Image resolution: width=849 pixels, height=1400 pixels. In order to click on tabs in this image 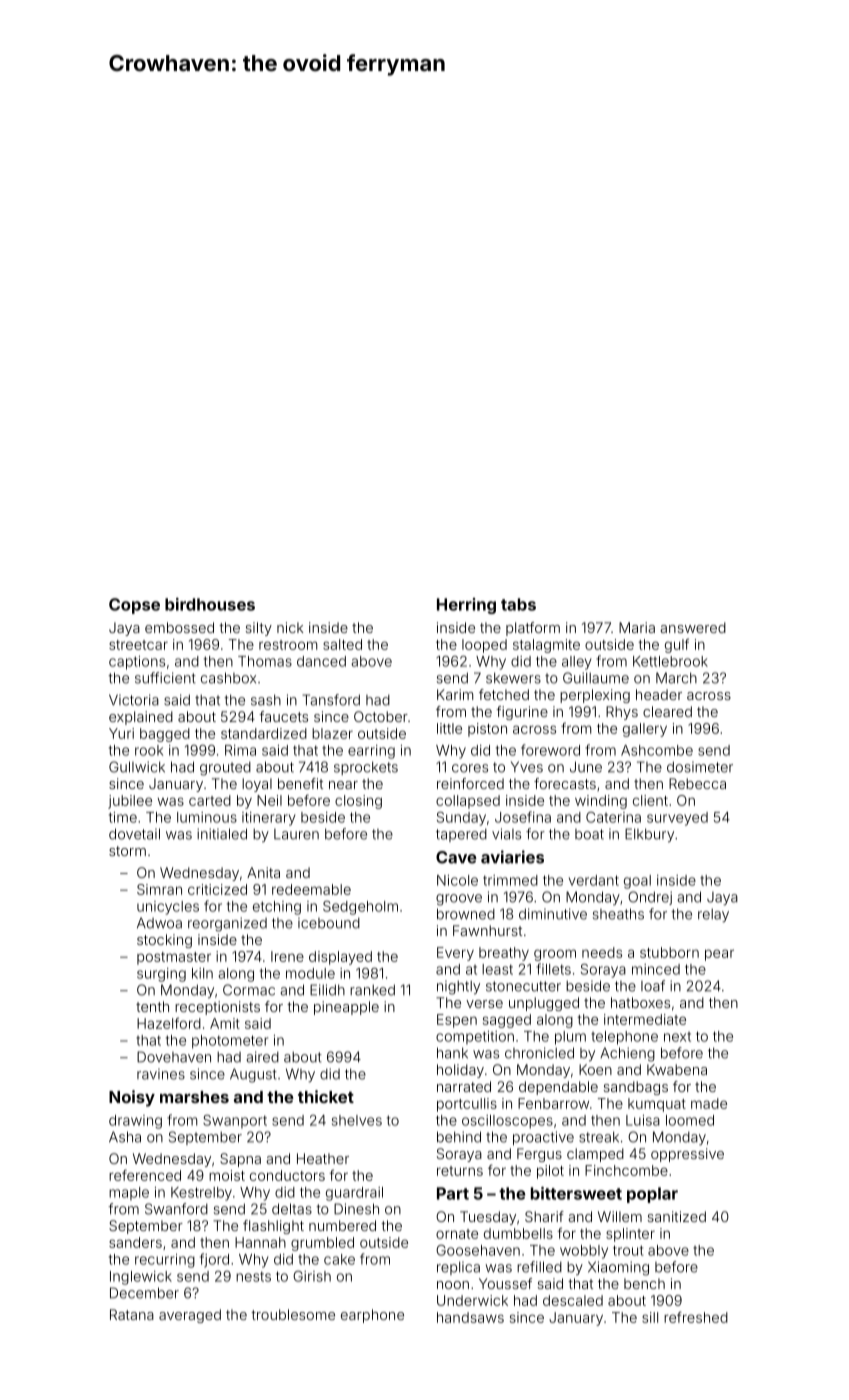, I will do `click(518, 604)`.
